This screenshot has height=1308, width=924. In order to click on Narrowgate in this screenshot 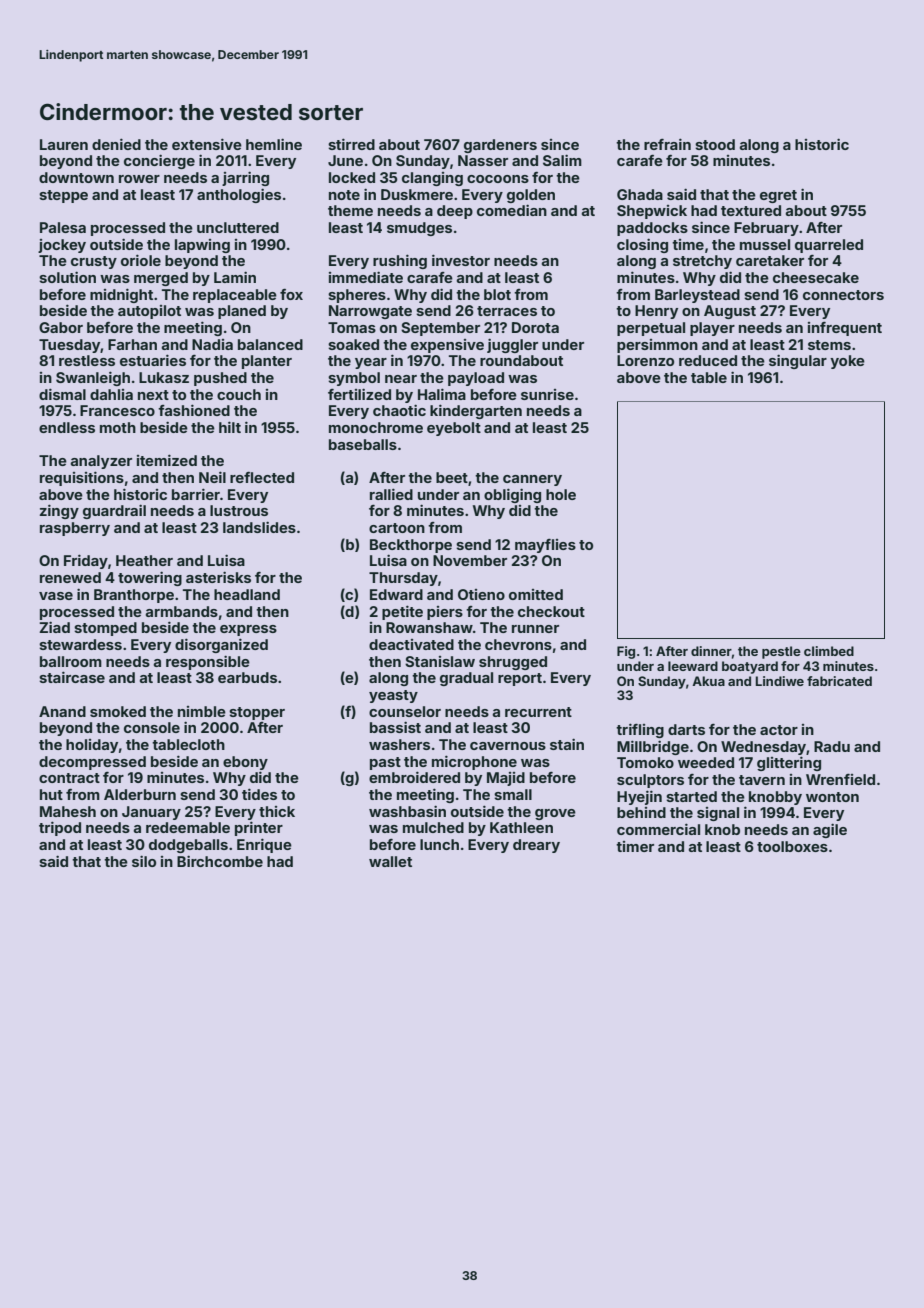, I will do `click(370, 312)`.
